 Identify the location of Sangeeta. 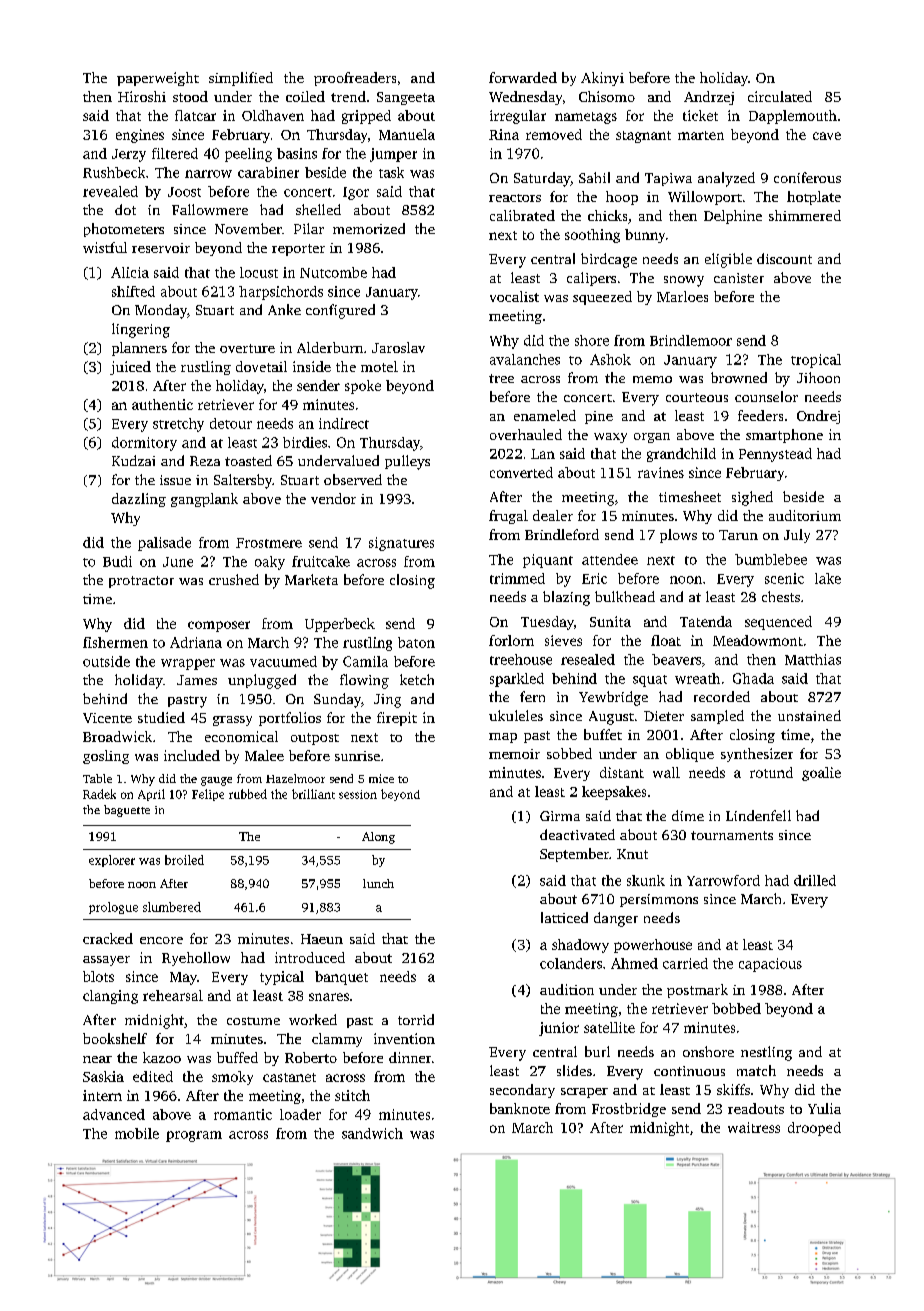
(406, 98).
